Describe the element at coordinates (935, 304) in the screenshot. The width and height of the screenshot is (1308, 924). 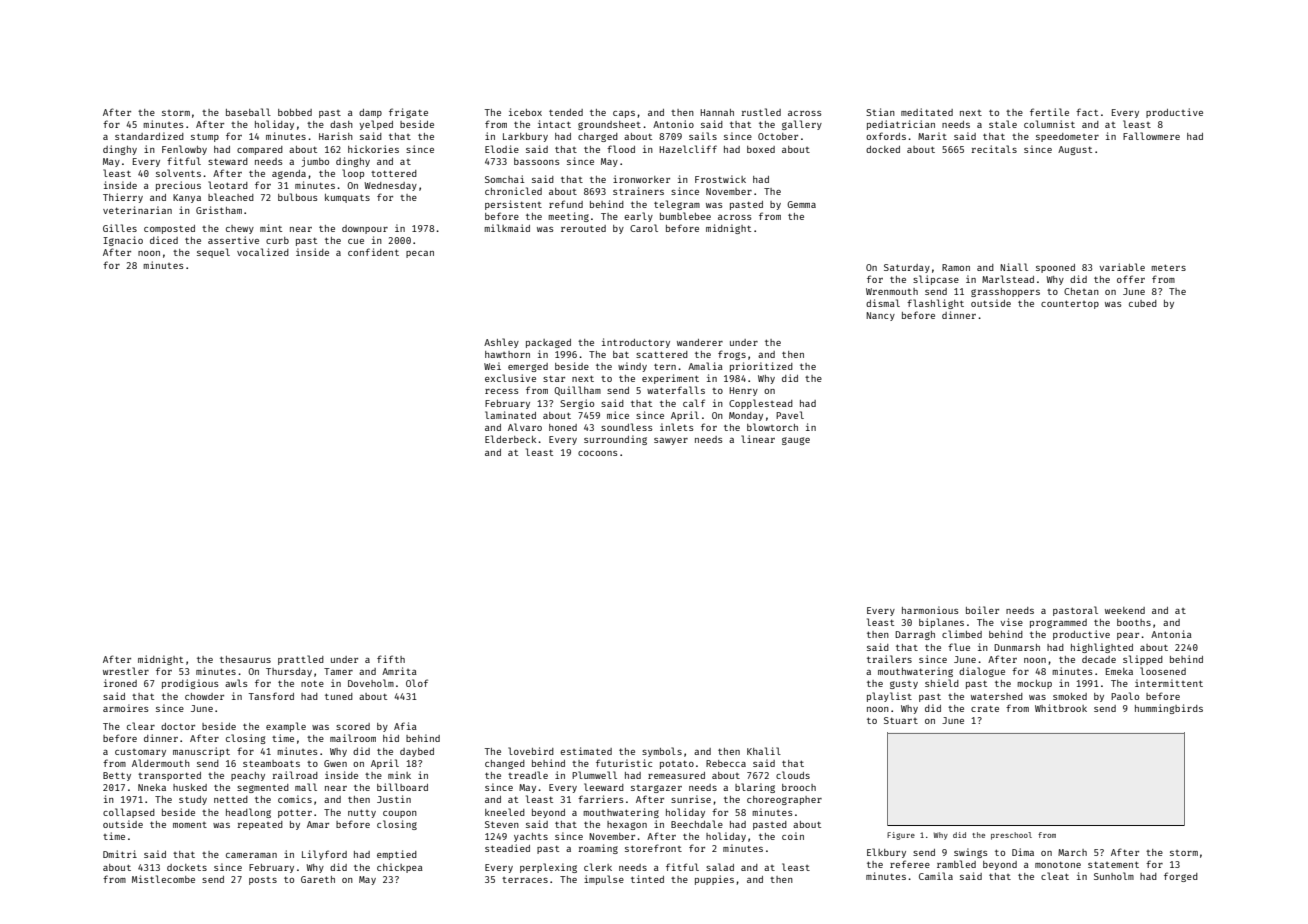
I see `flashlight` at that location.
